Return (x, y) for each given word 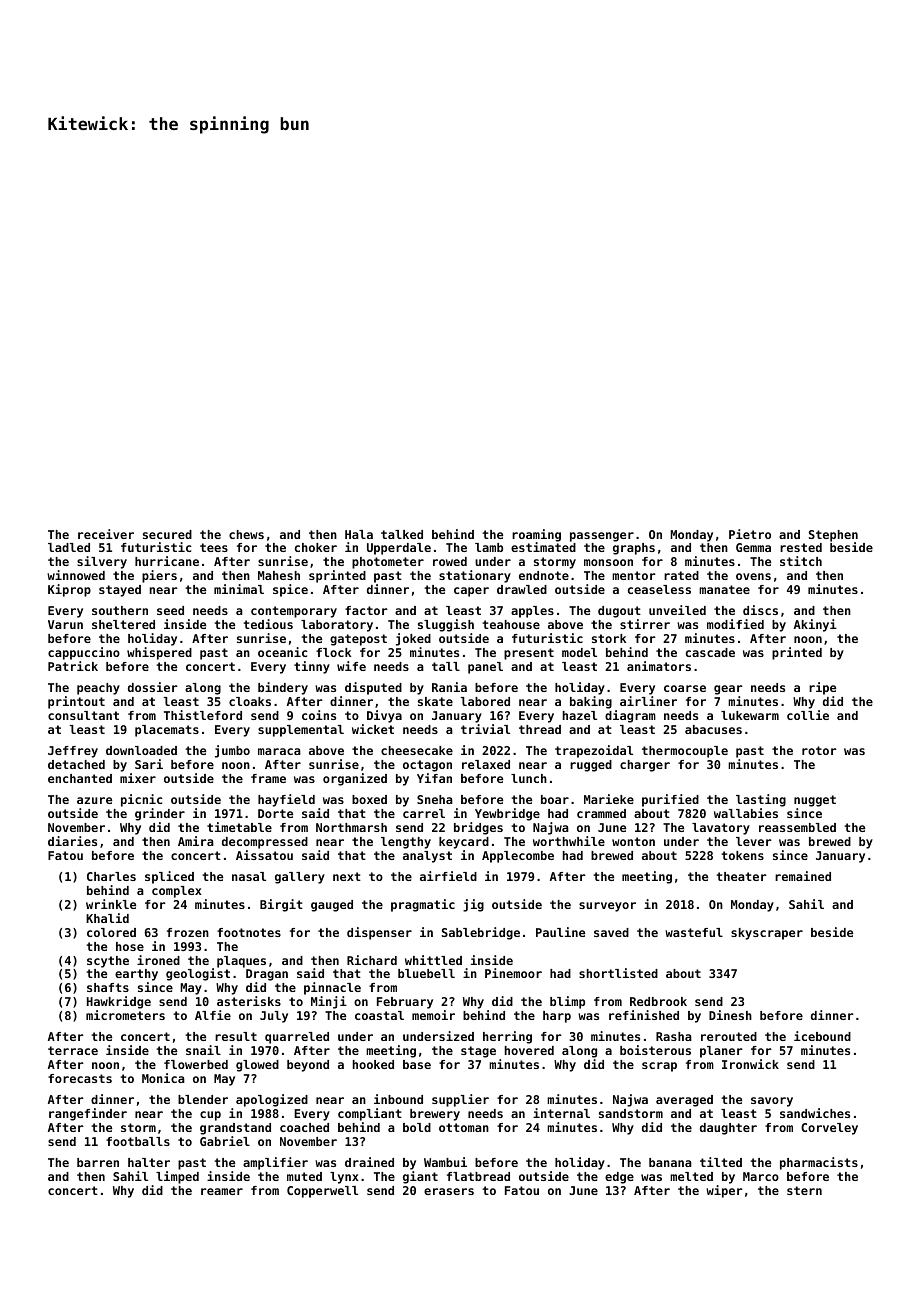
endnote (544, 575)
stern (804, 1190)
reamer (222, 1191)
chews (246, 534)
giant (420, 1177)
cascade (710, 652)
